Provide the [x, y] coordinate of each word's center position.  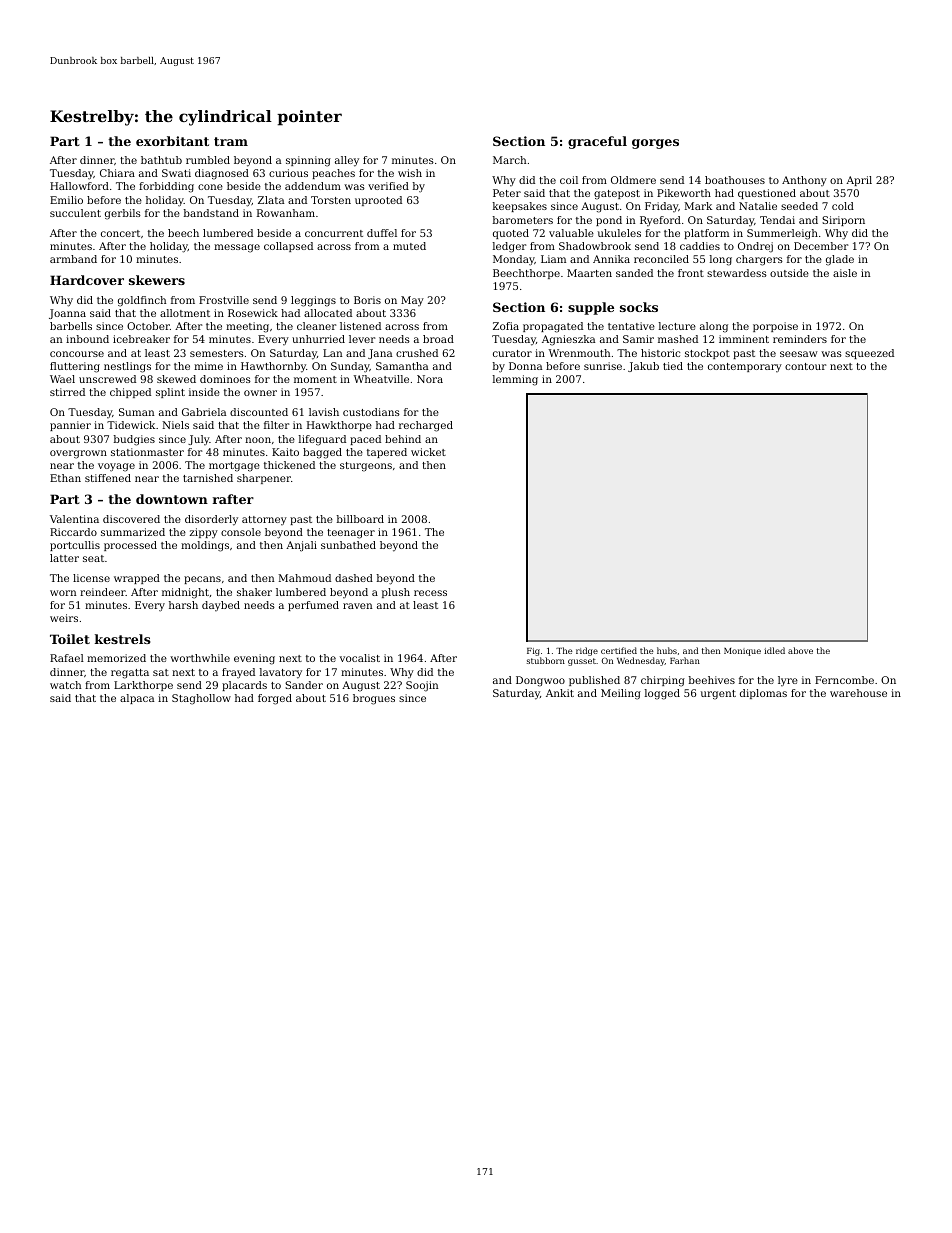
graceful [597, 142]
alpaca [137, 699]
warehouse [858, 693]
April [859, 181]
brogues [374, 699]
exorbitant [172, 141]
